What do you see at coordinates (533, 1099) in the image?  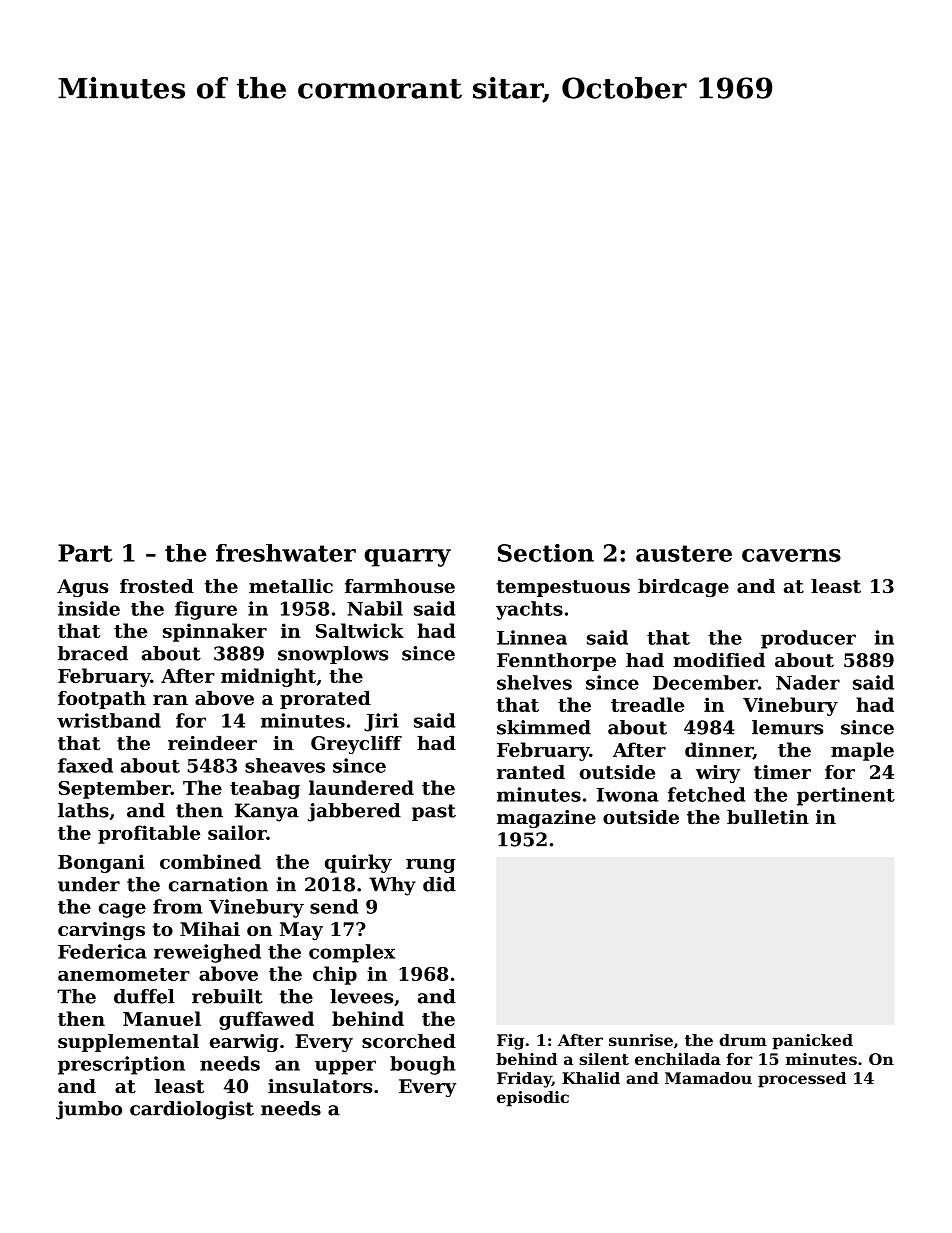 I see `episodic` at bounding box center [533, 1099].
